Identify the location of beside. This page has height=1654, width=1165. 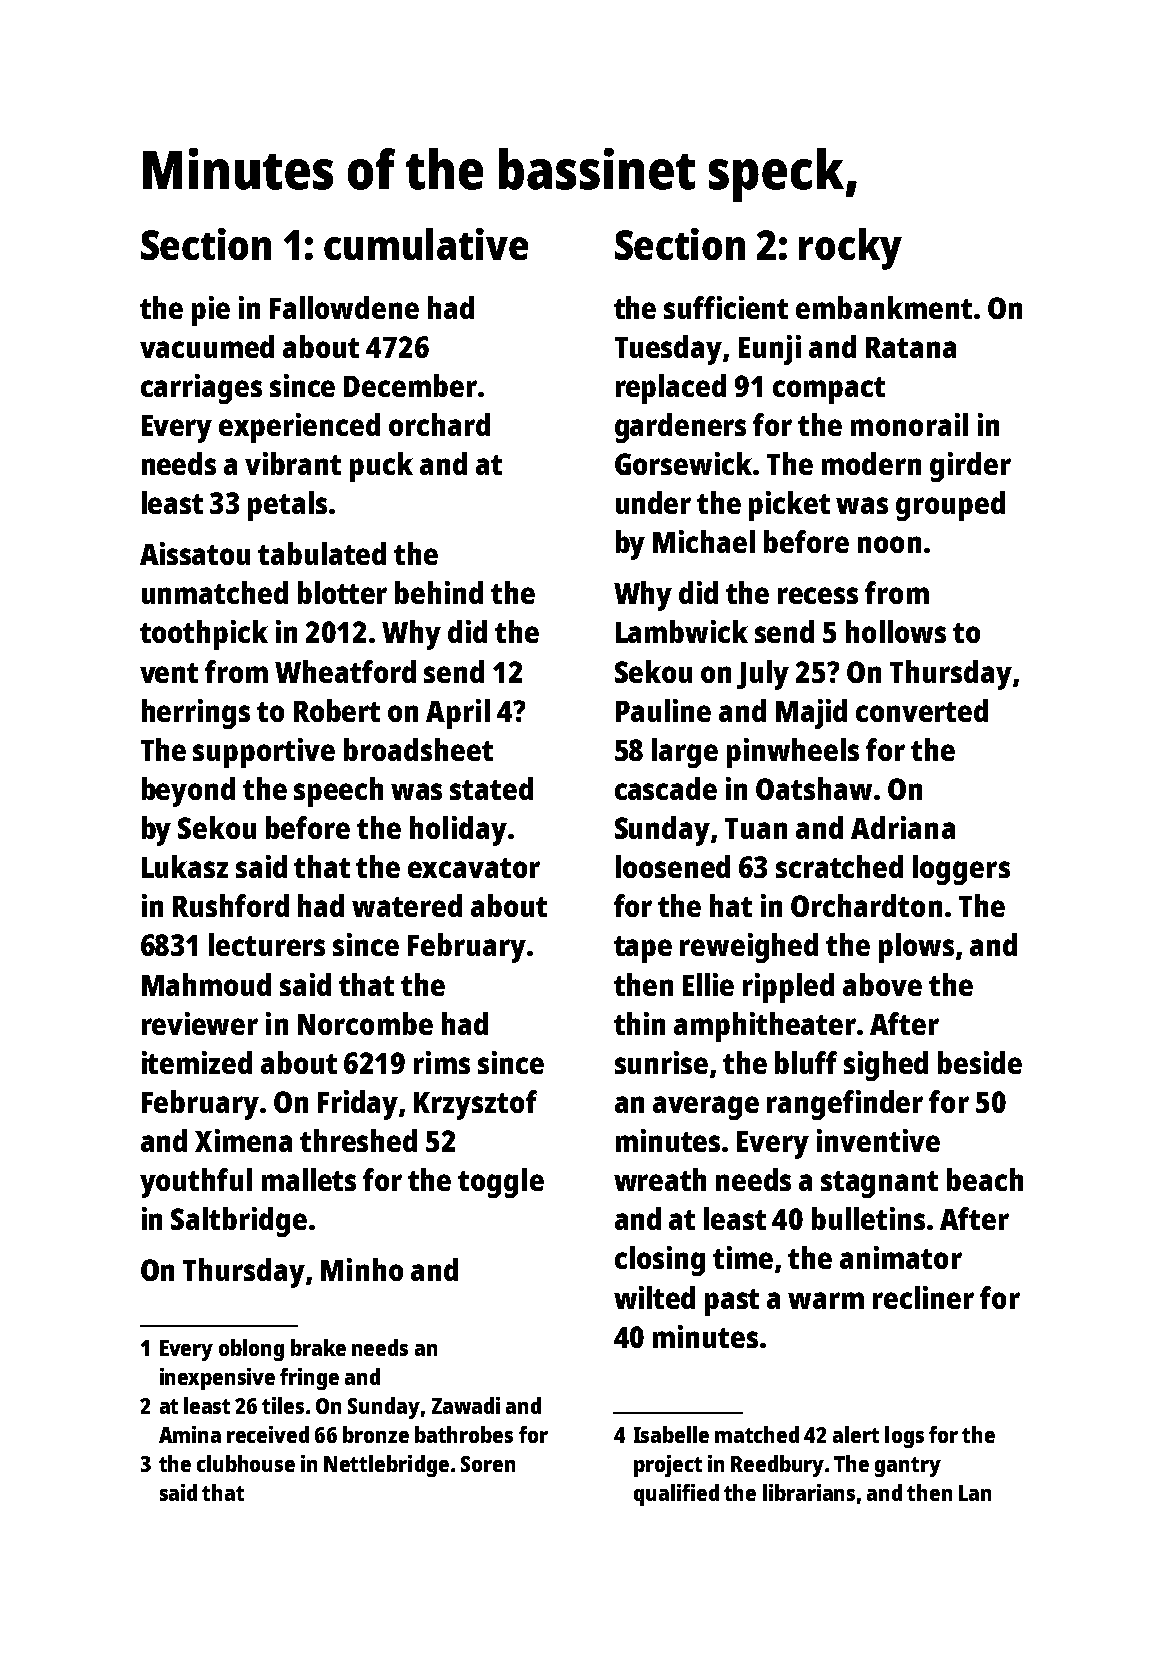
(980, 1062).
